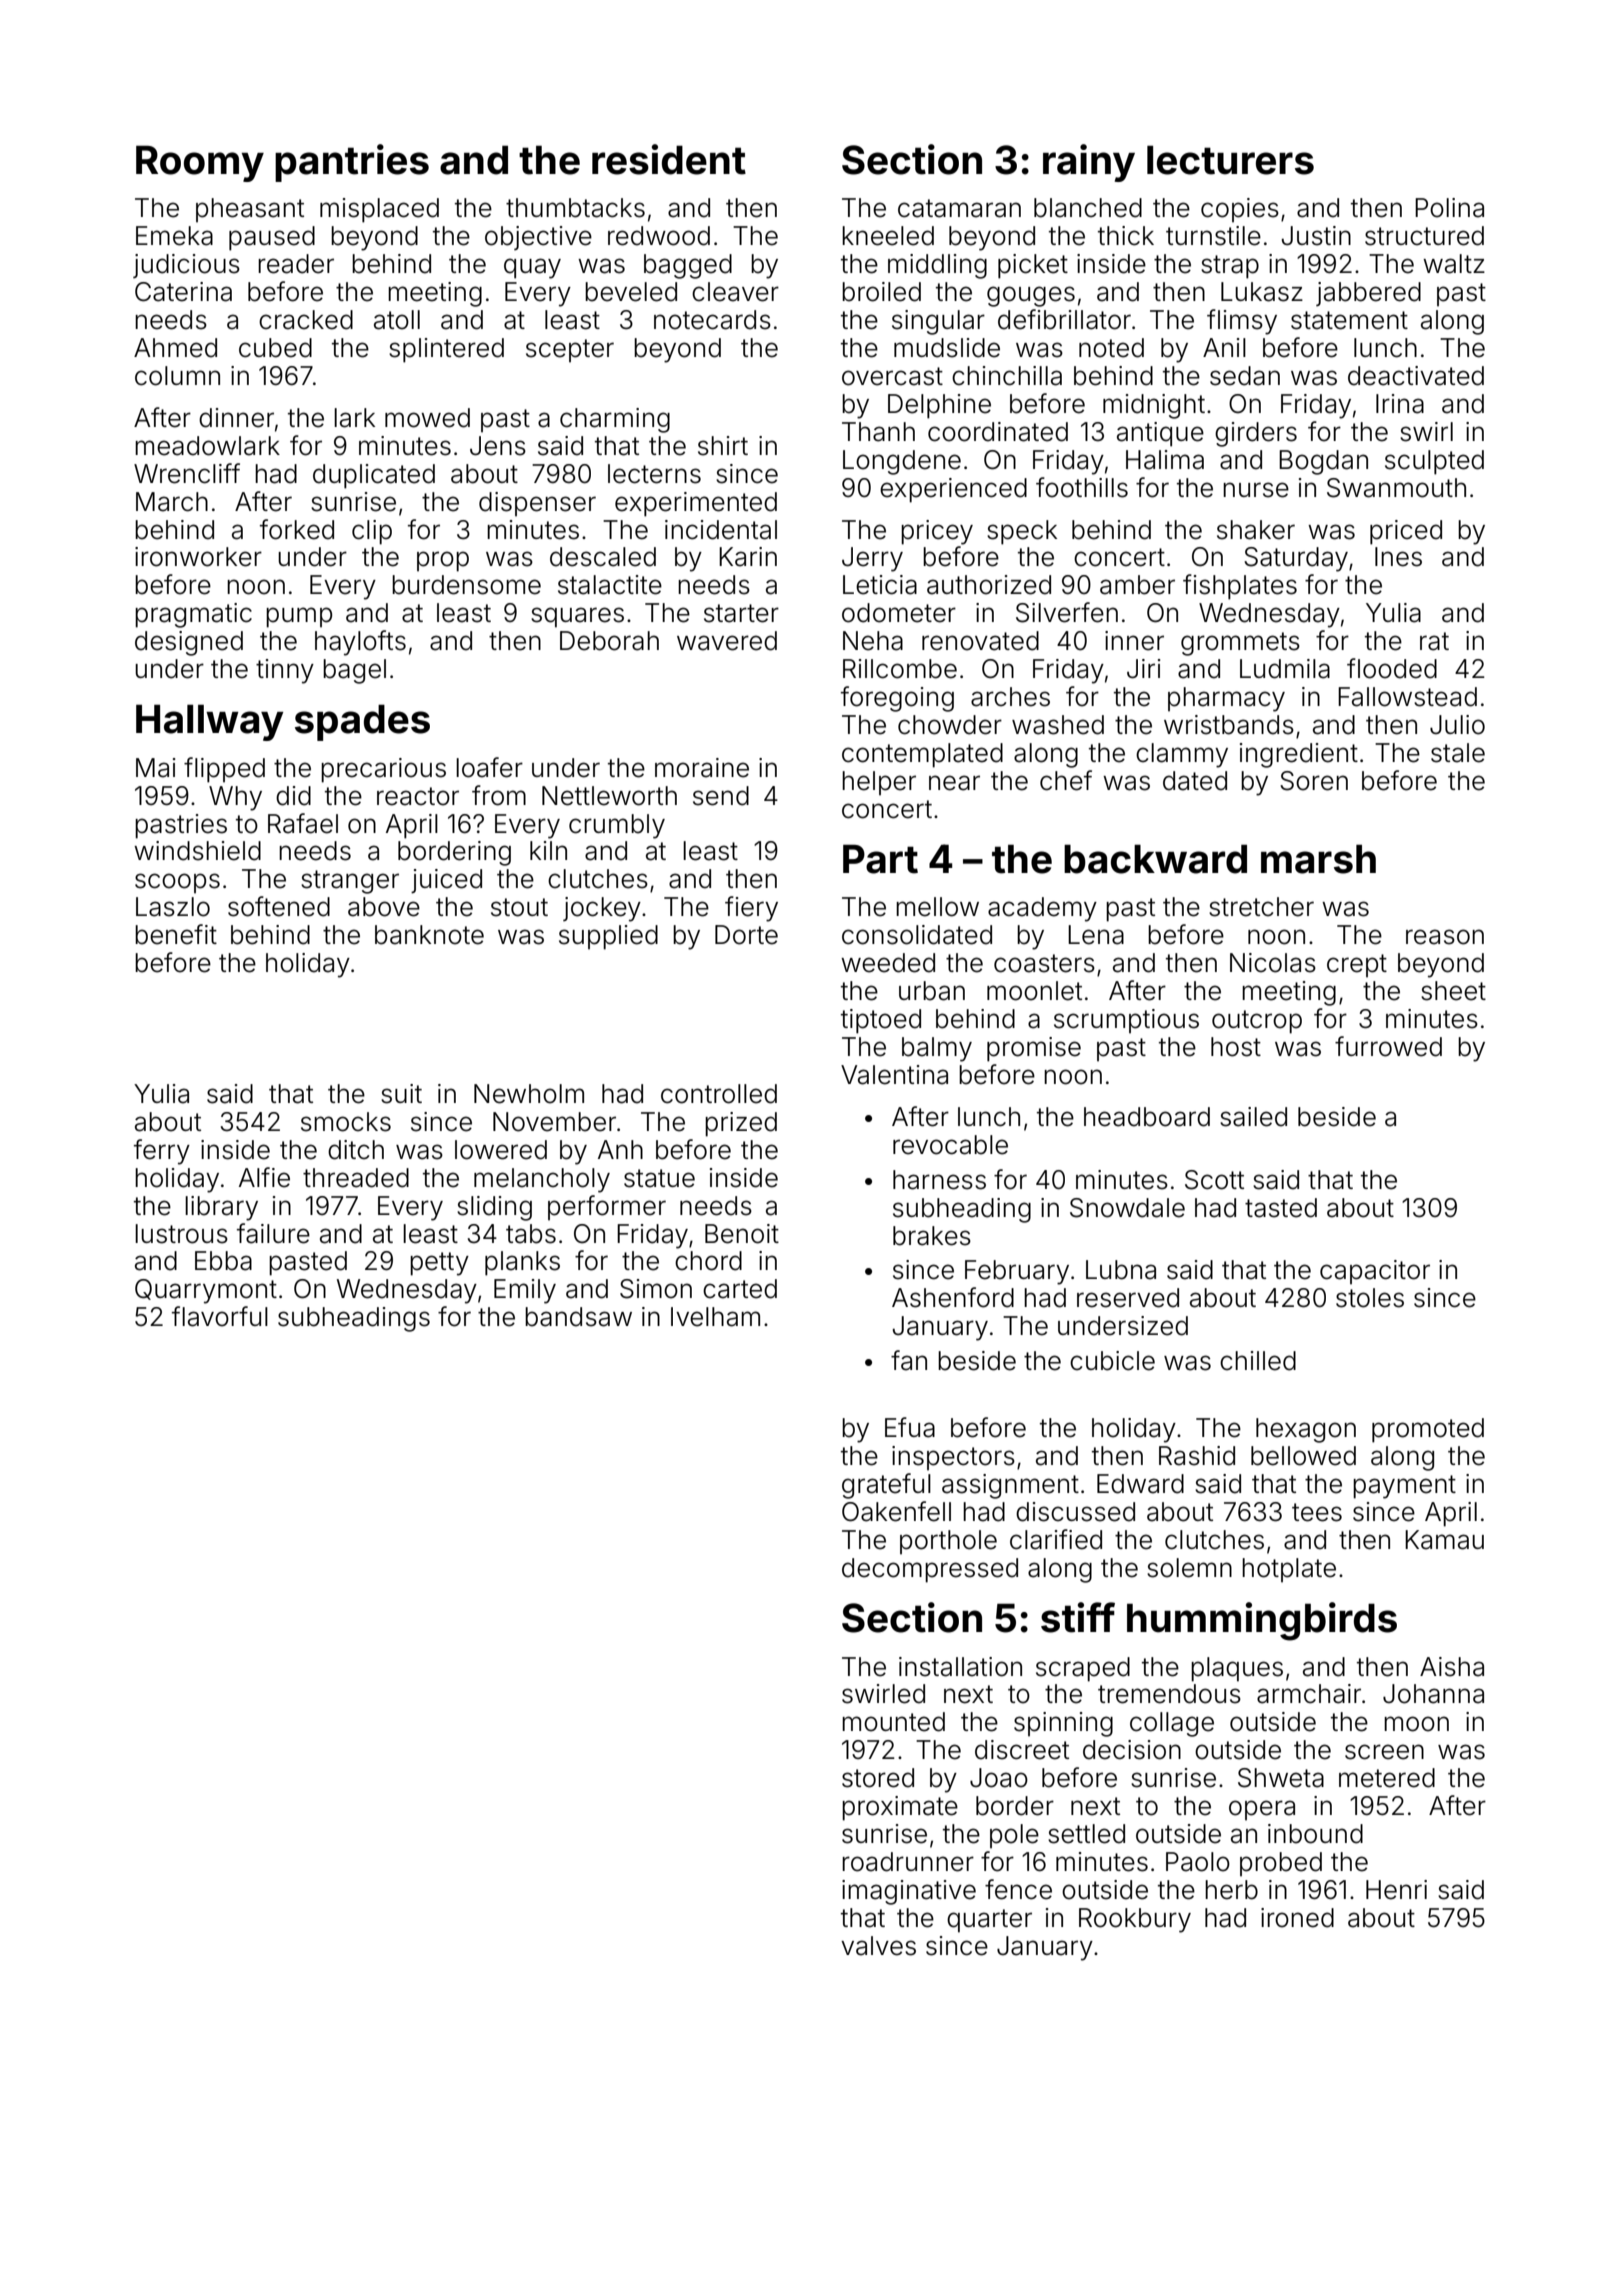 The height and width of the screenshot is (2292, 1620). I want to click on forked, so click(297, 529).
